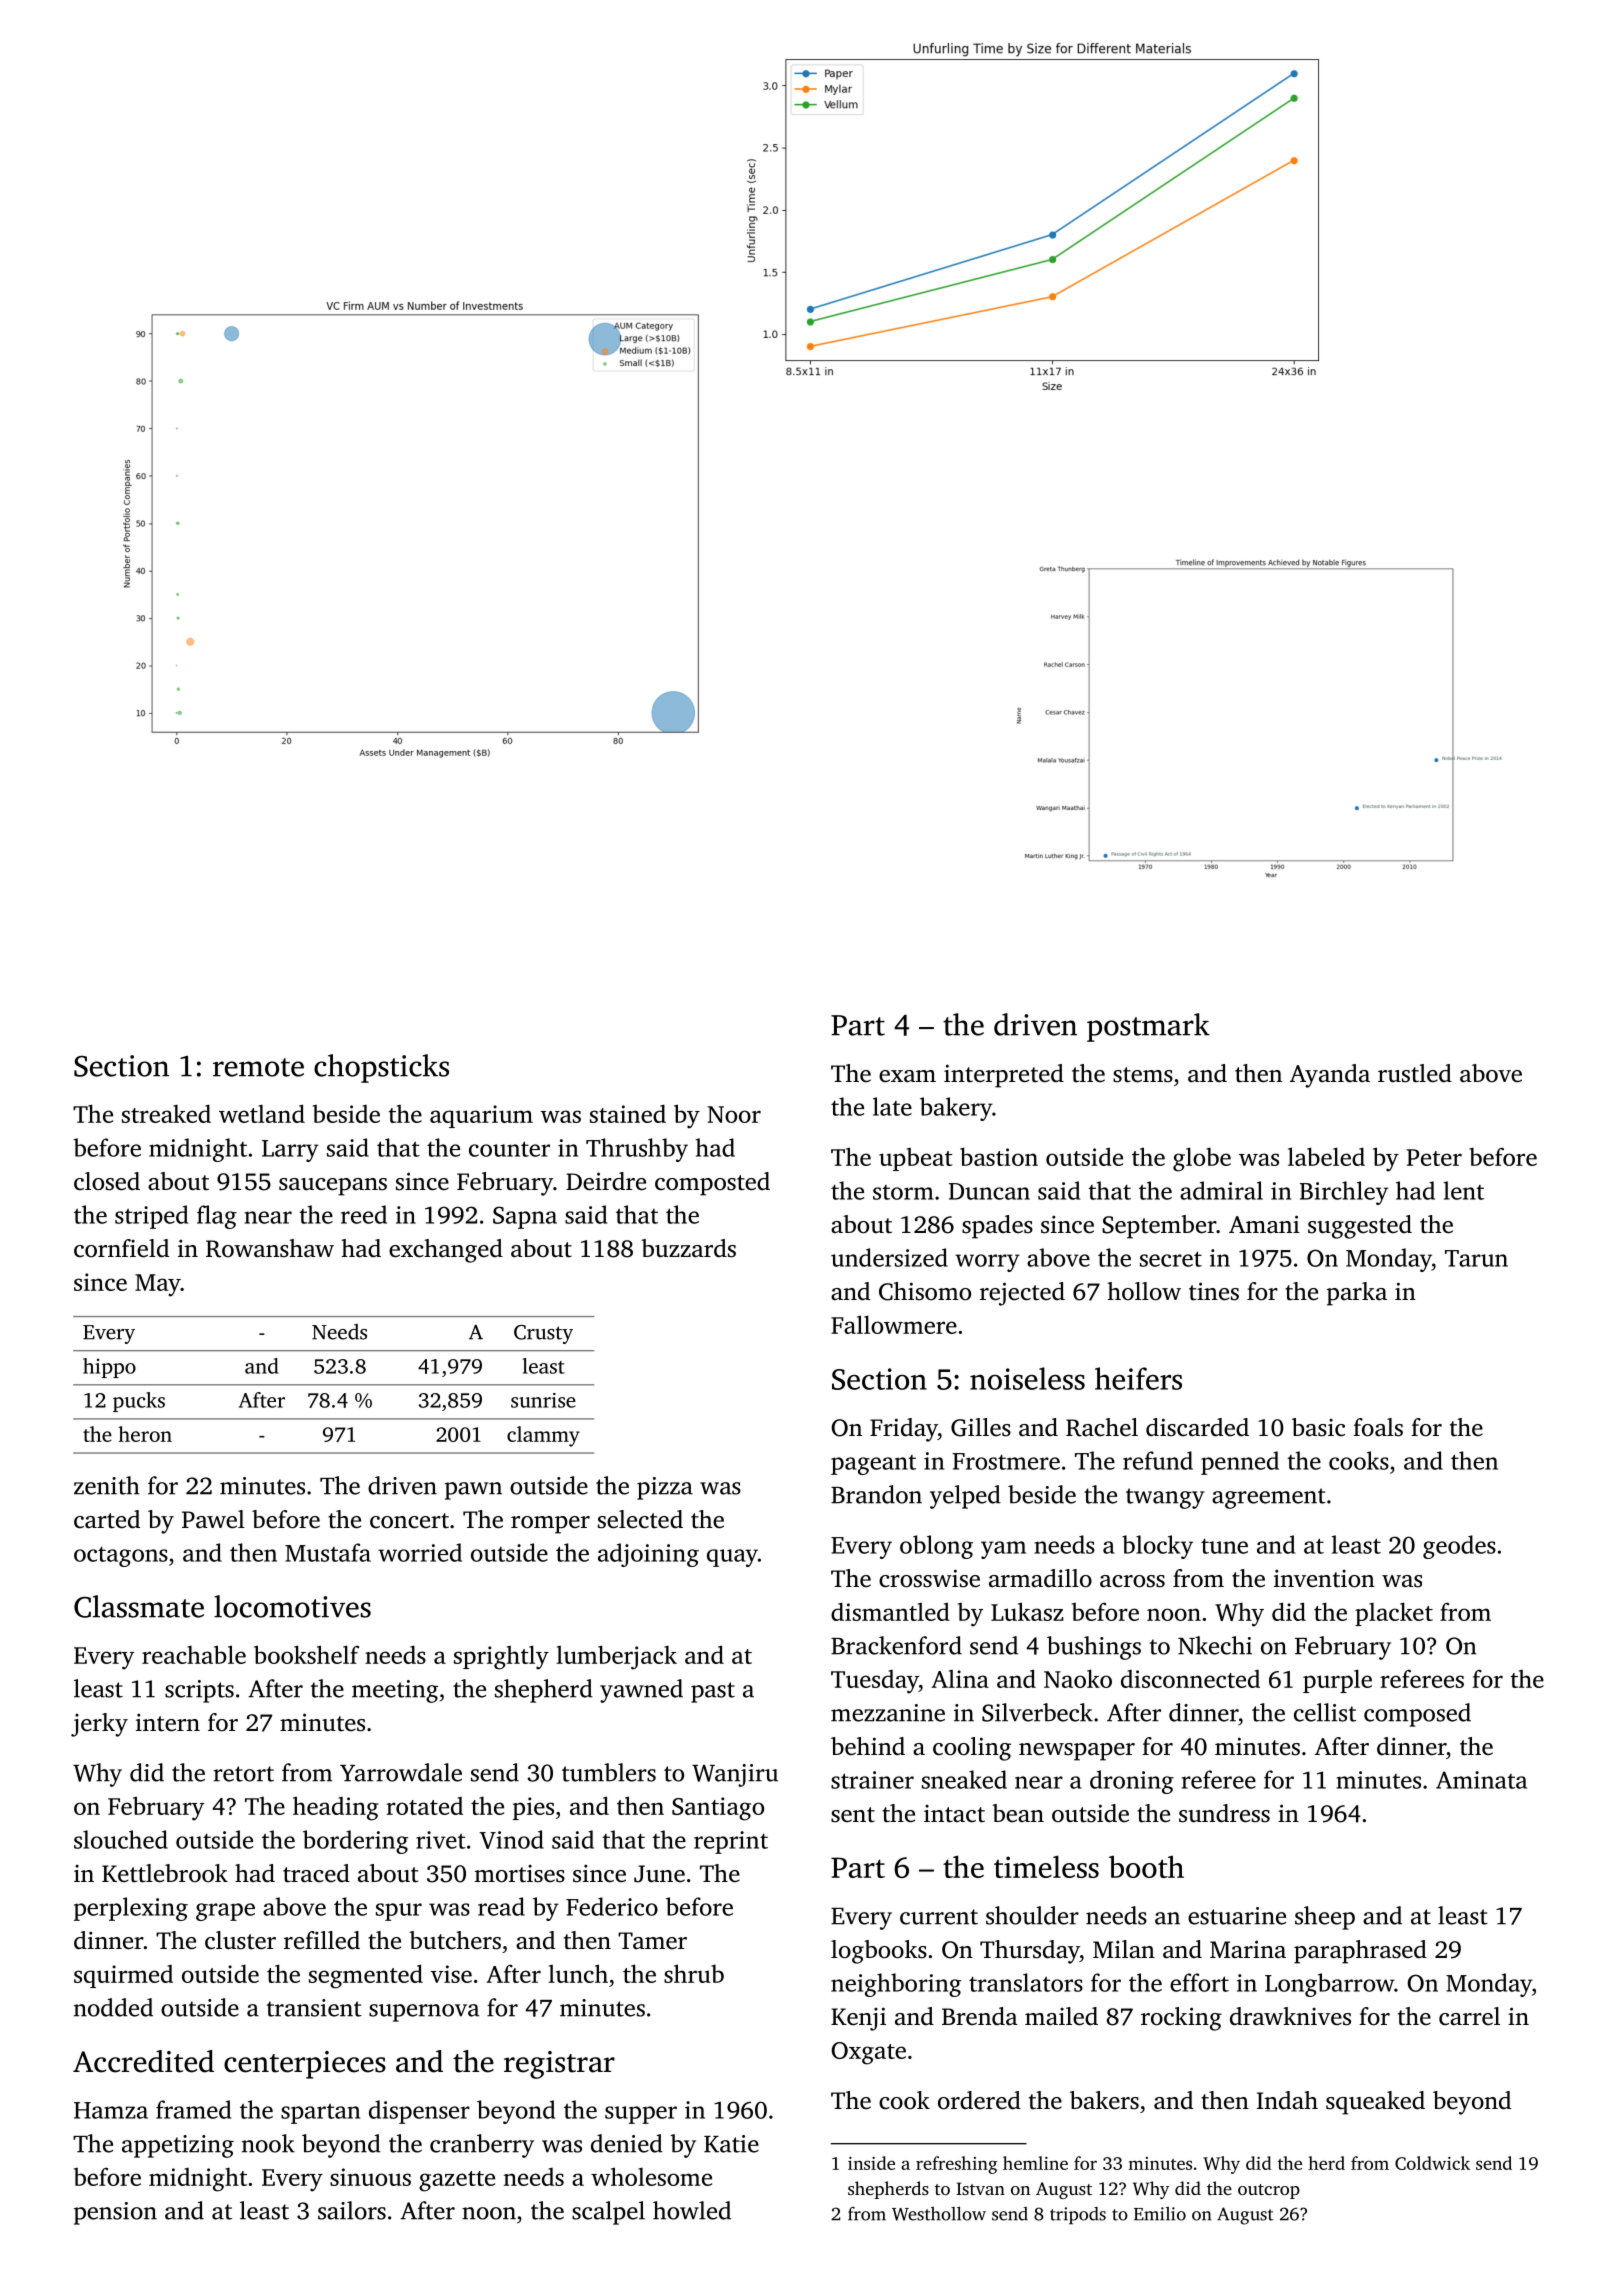 Image resolution: width=1620 pixels, height=2292 pixels. What do you see at coordinates (1434, 1157) in the screenshot?
I see `Peter` at bounding box center [1434, 1157].
